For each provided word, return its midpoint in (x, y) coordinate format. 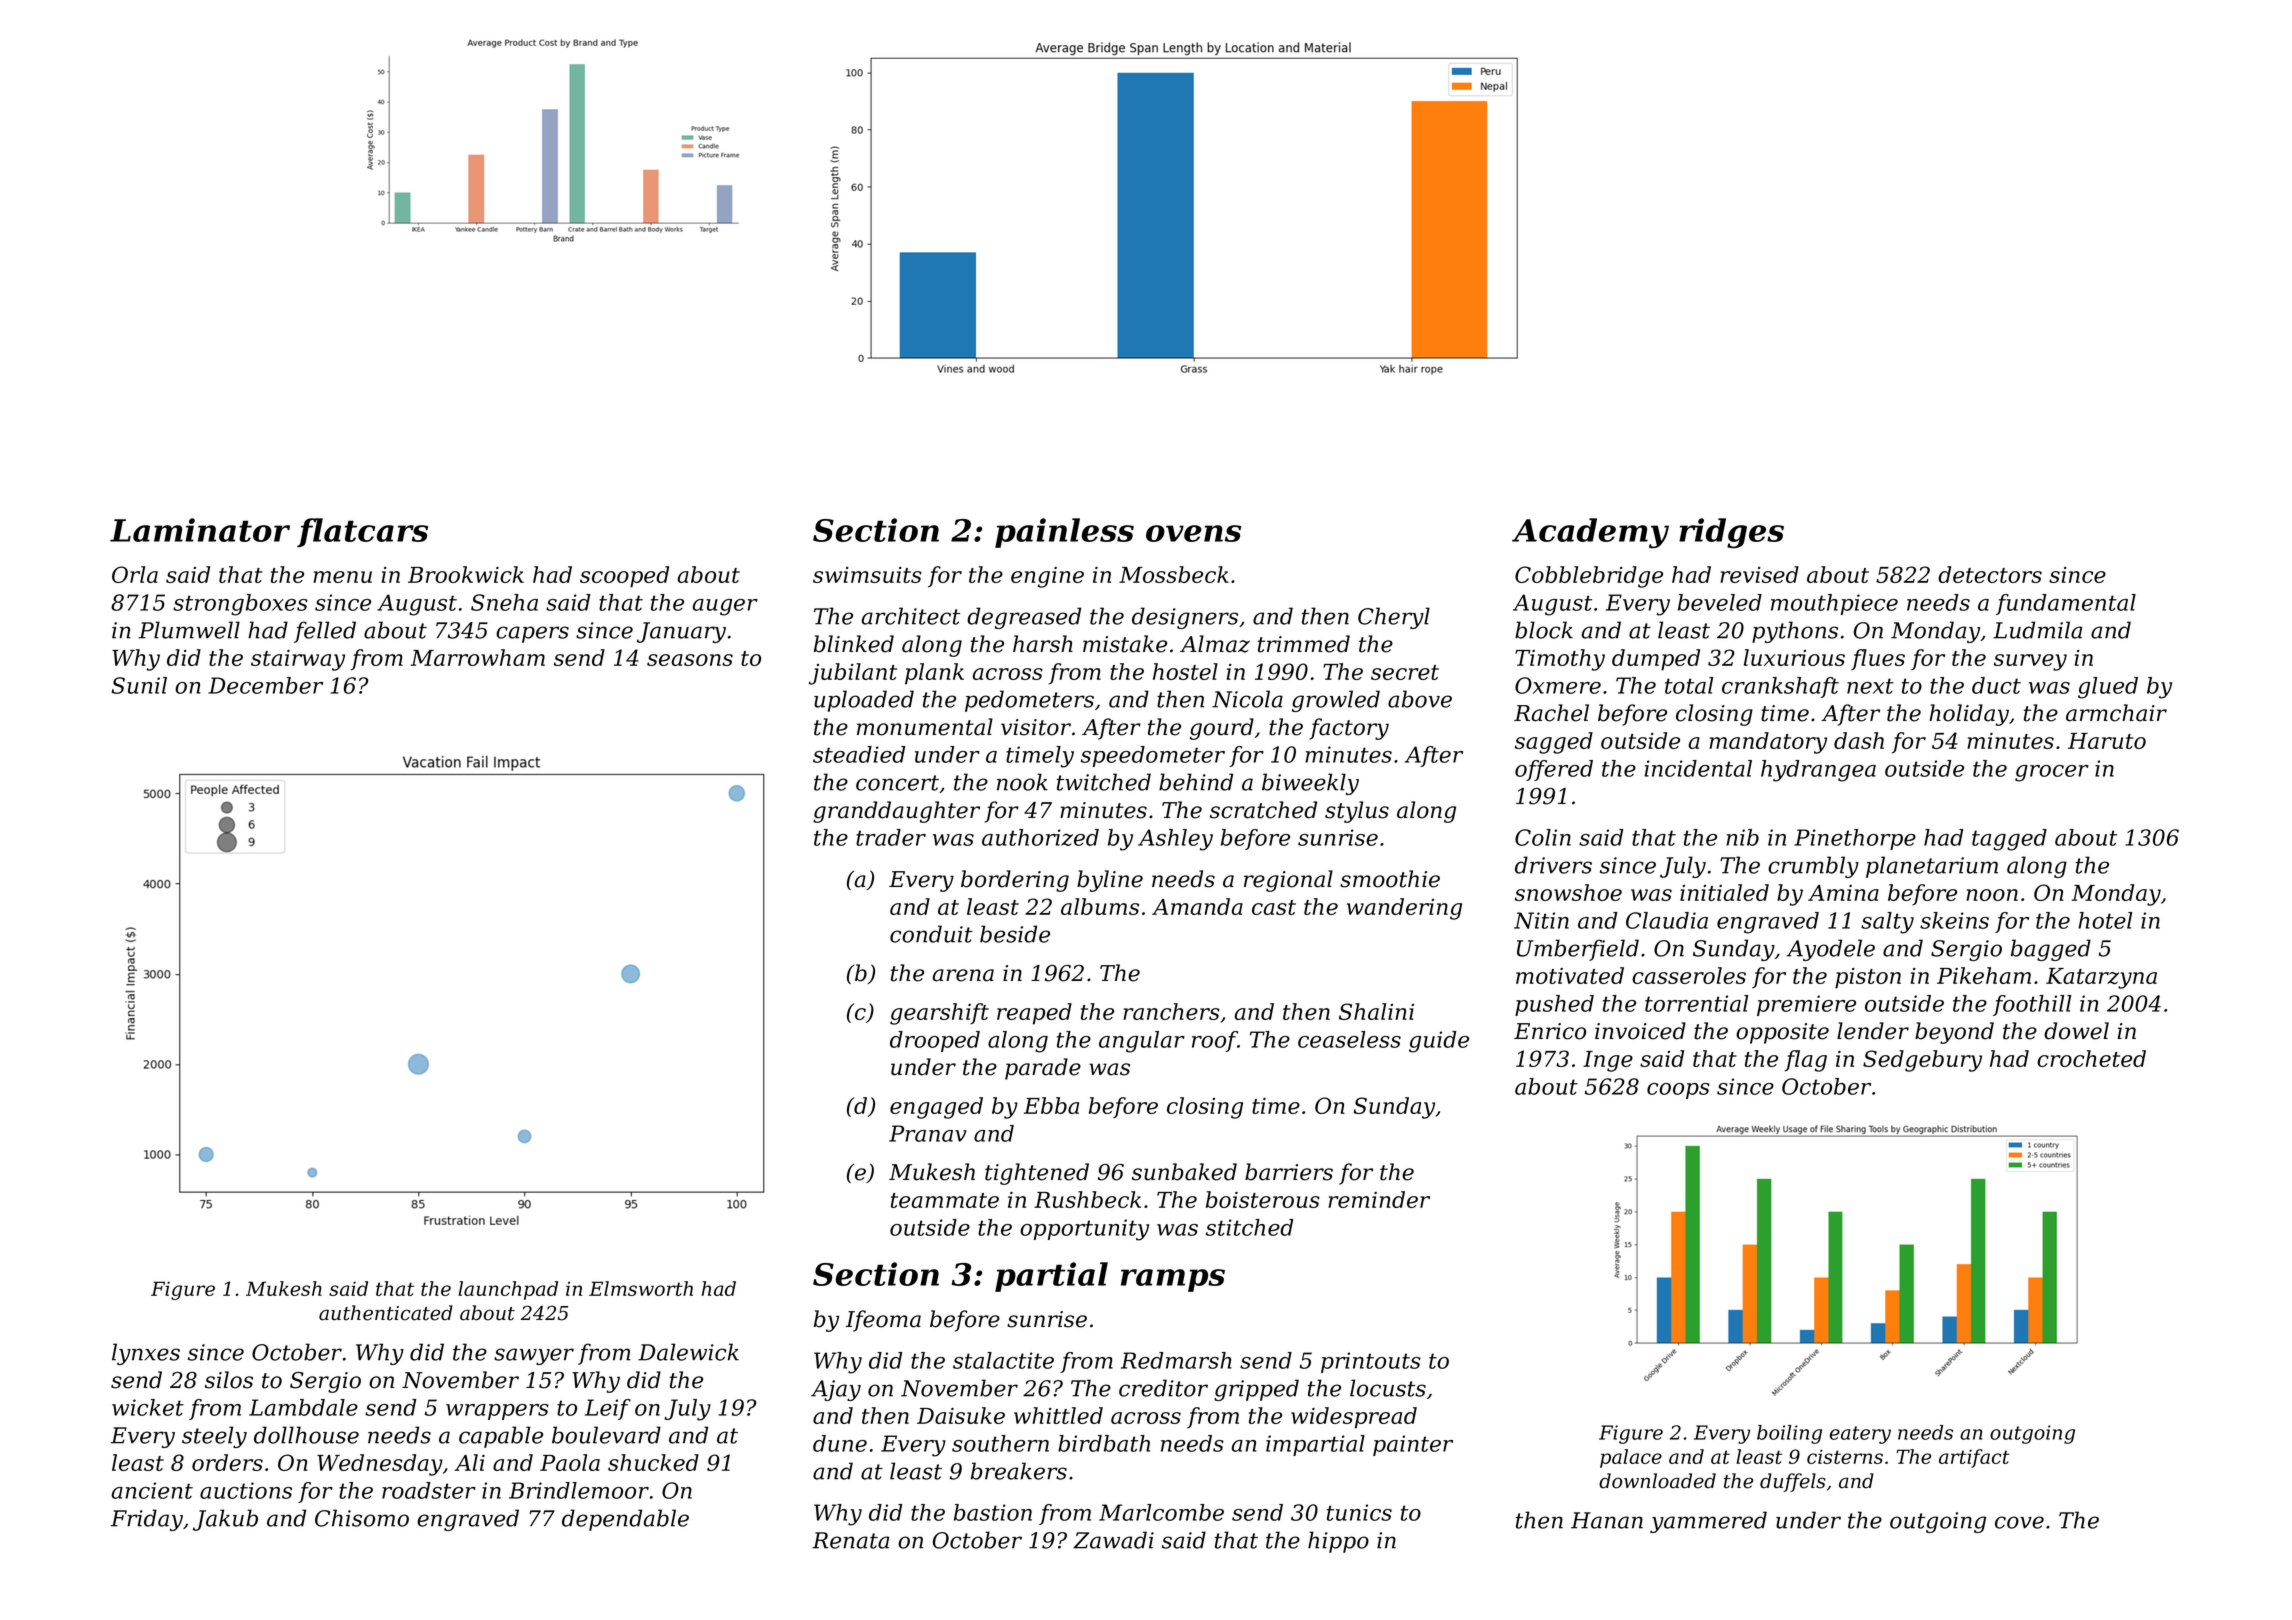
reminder (1379, 1199)
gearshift (939, 1014)
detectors (1990, 574)
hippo (1338, 1542)
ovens (1193, 533)
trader (891, 837)
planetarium (1932, 867)
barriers (1289, 1172)
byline (1110, 881)
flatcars (362, 532)
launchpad (508, 1290)
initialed (1724, 892)
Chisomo (362, 1518)
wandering (1404, 909)
